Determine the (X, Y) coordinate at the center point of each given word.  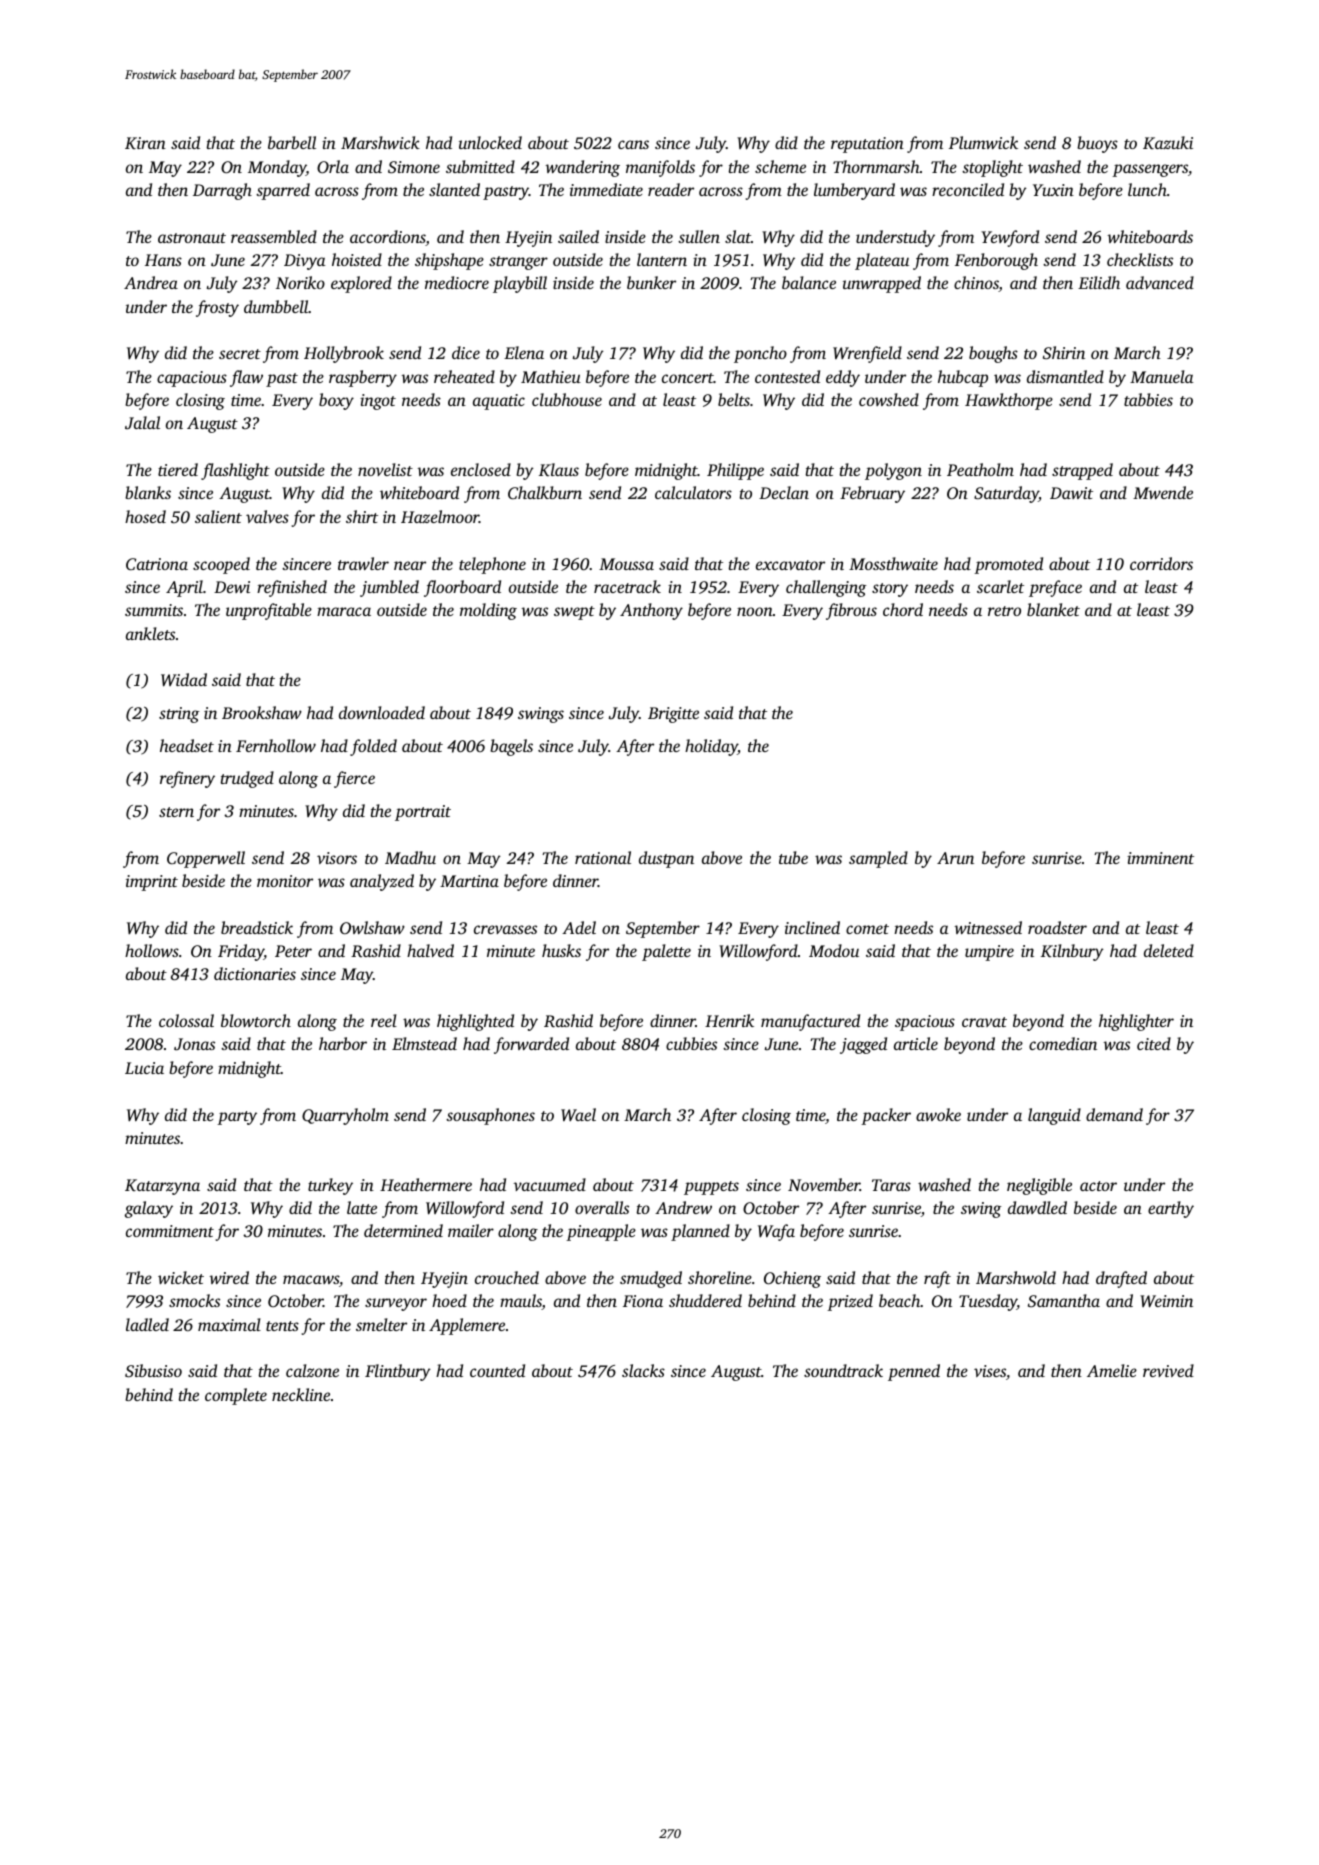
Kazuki (1168, 142)
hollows (152, 950)
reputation (867, 145)
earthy (1171, 1209)
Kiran (145, 143)
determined (403, 1230)
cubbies (691, 1043)
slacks (643, 1370)
